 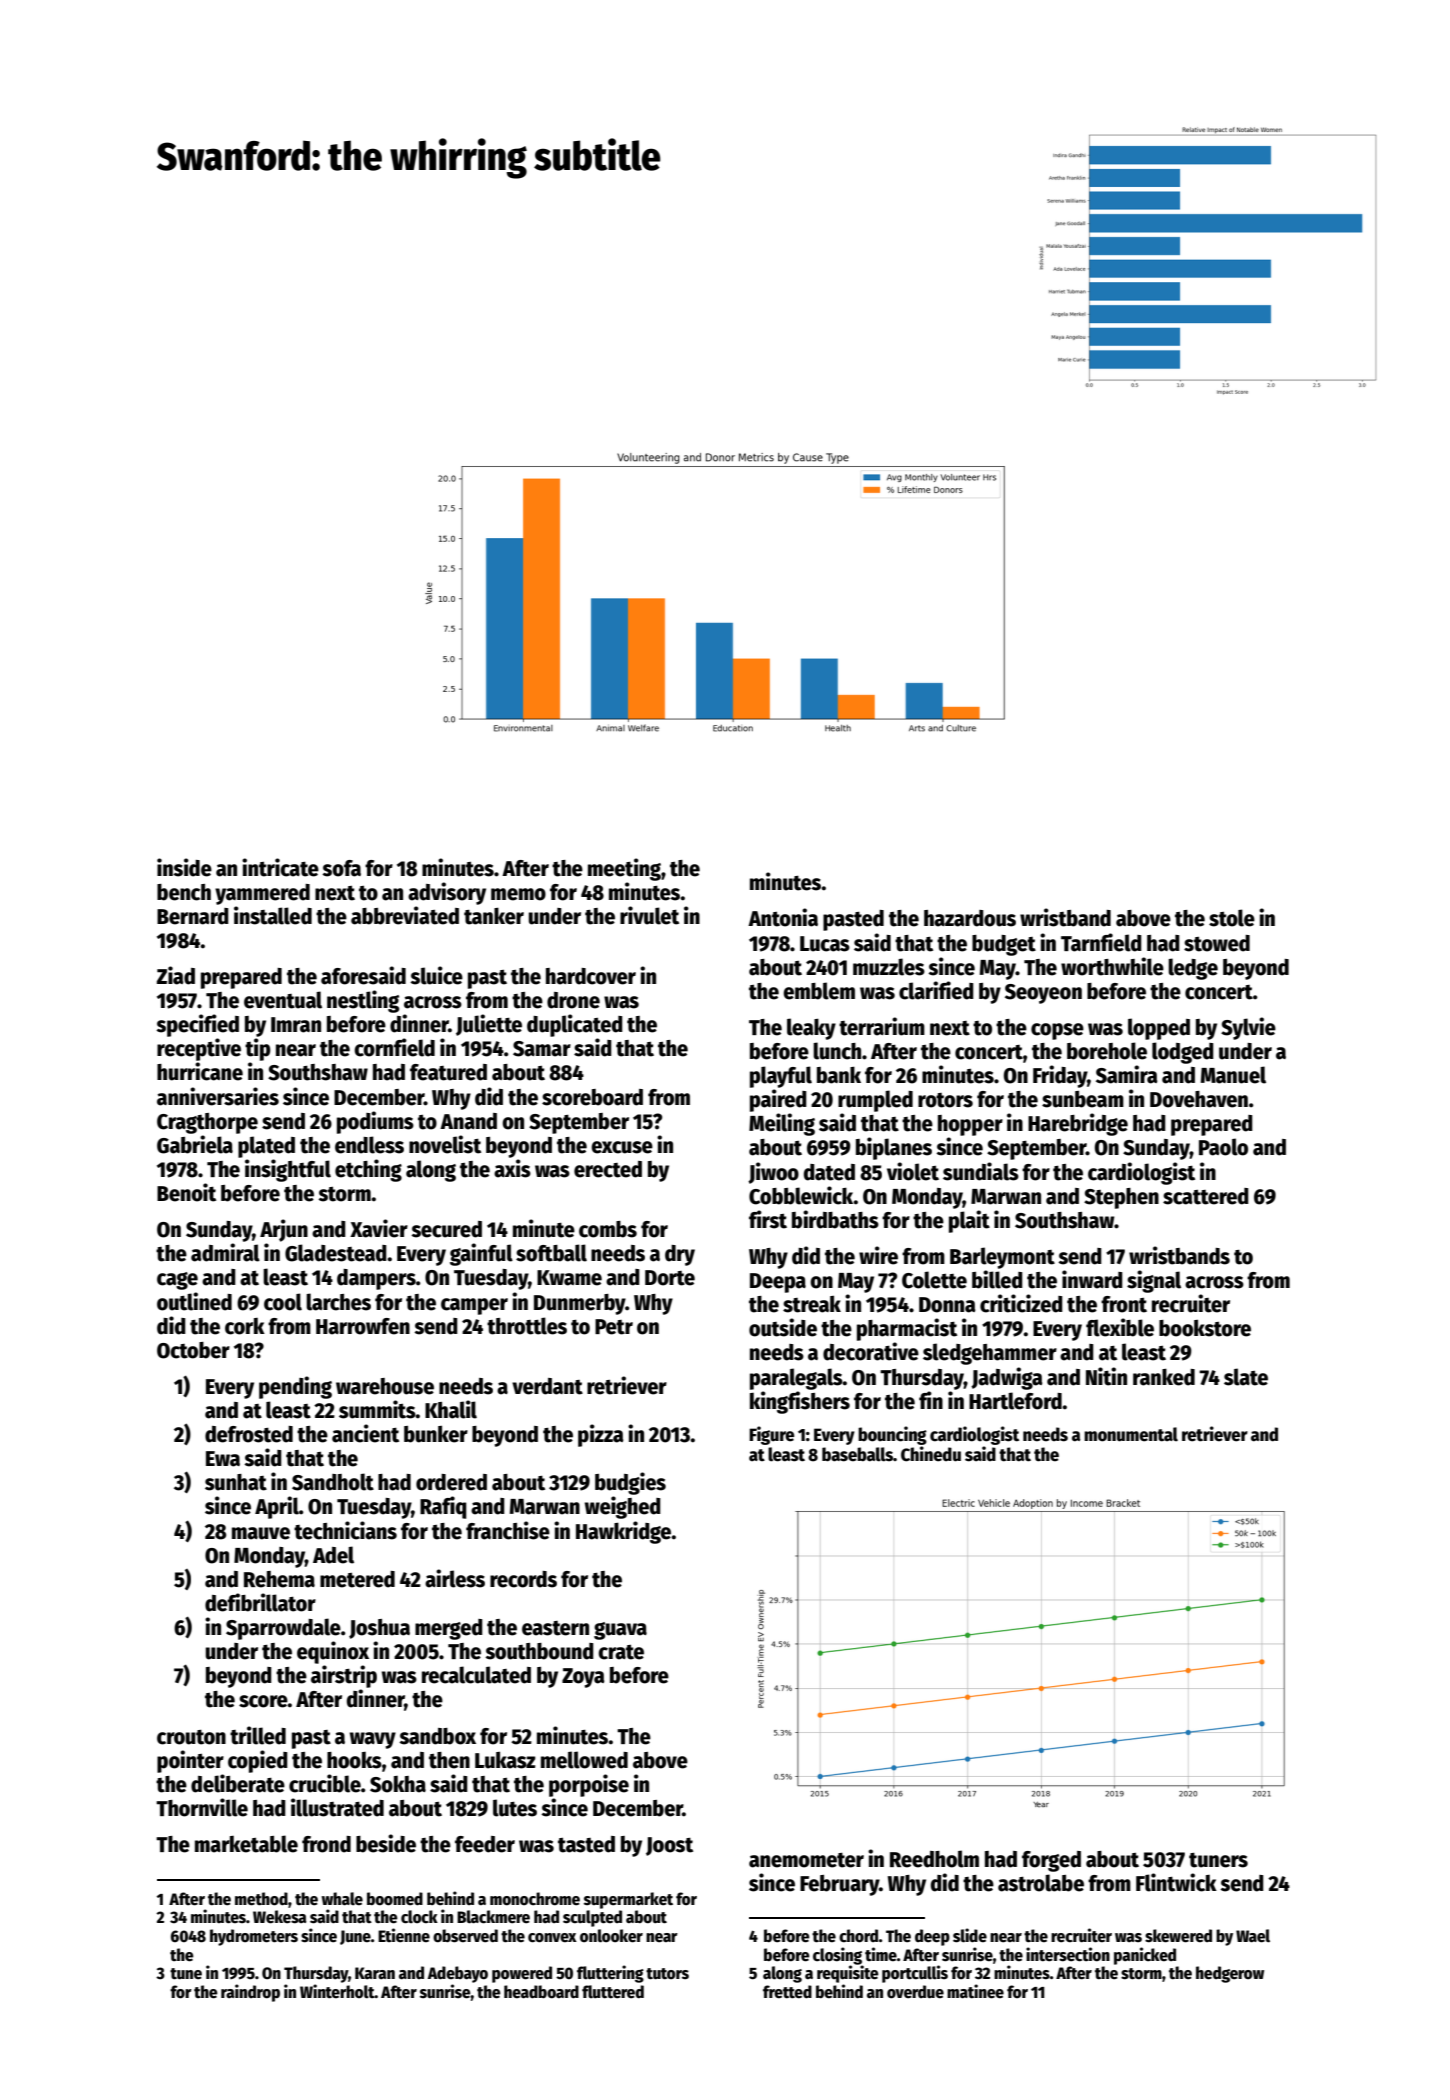 I want to click on flexible, so click(x=1120, y=1327).
